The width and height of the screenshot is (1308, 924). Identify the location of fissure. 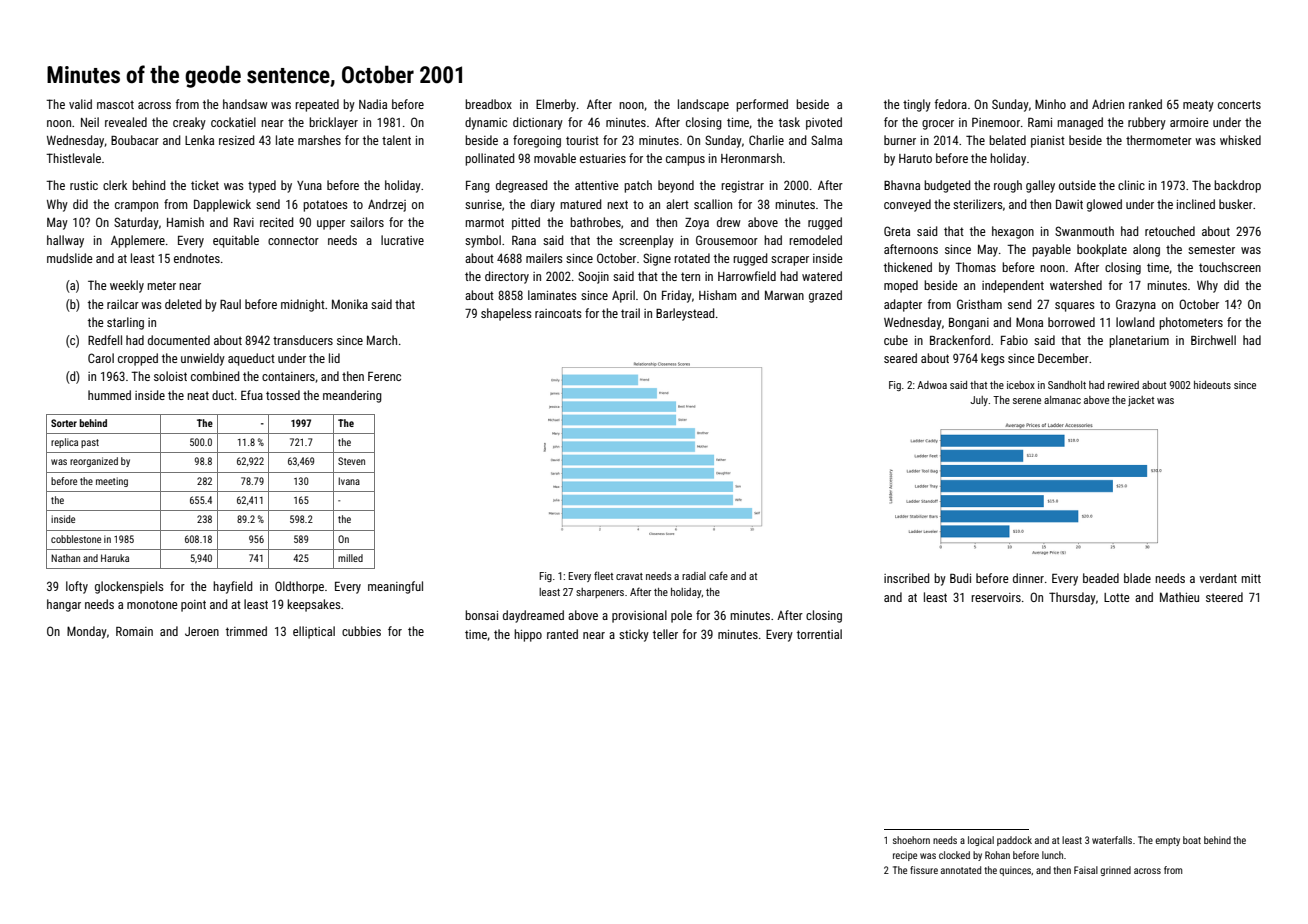
(924, 870).
